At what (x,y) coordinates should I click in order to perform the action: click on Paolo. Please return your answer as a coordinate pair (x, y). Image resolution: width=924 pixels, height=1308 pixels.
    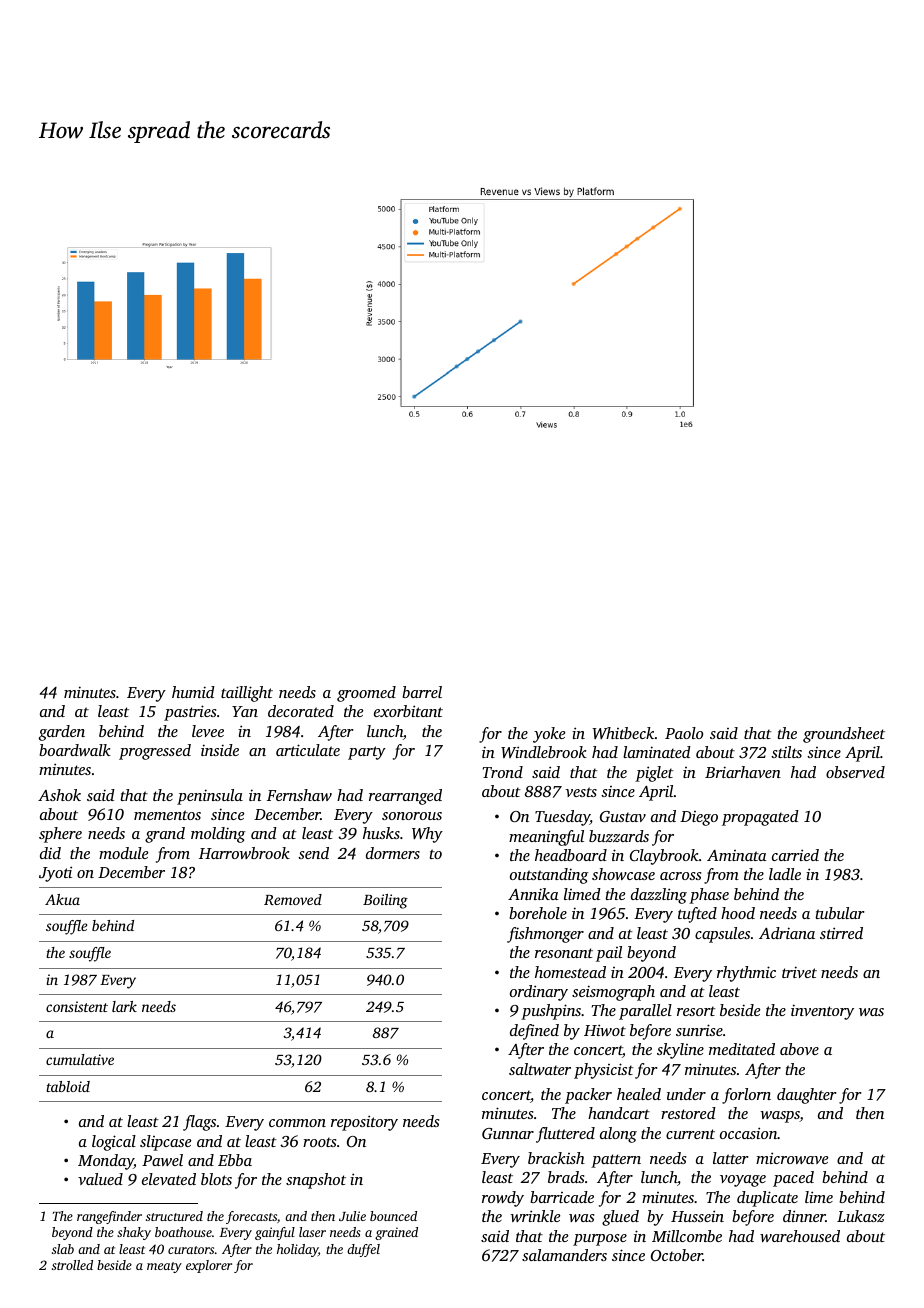
    Looking at the image, I should click on (684, 733).
